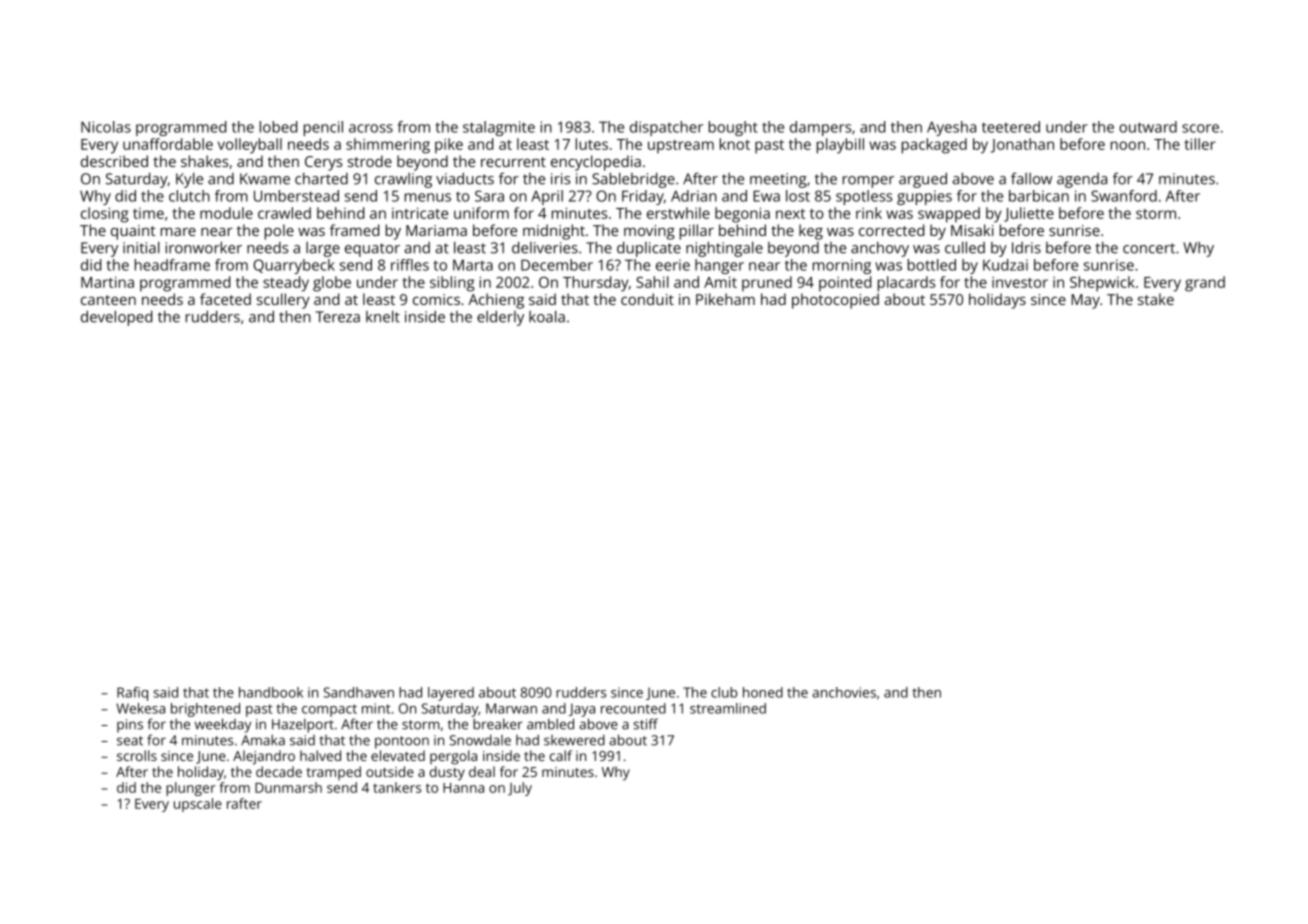 Image resolution: width=1308 pixels, height=924 pixels. What do you see at coordinates (398, 755) in the image?
I see `elevated` at bounding box center [398, 755].
